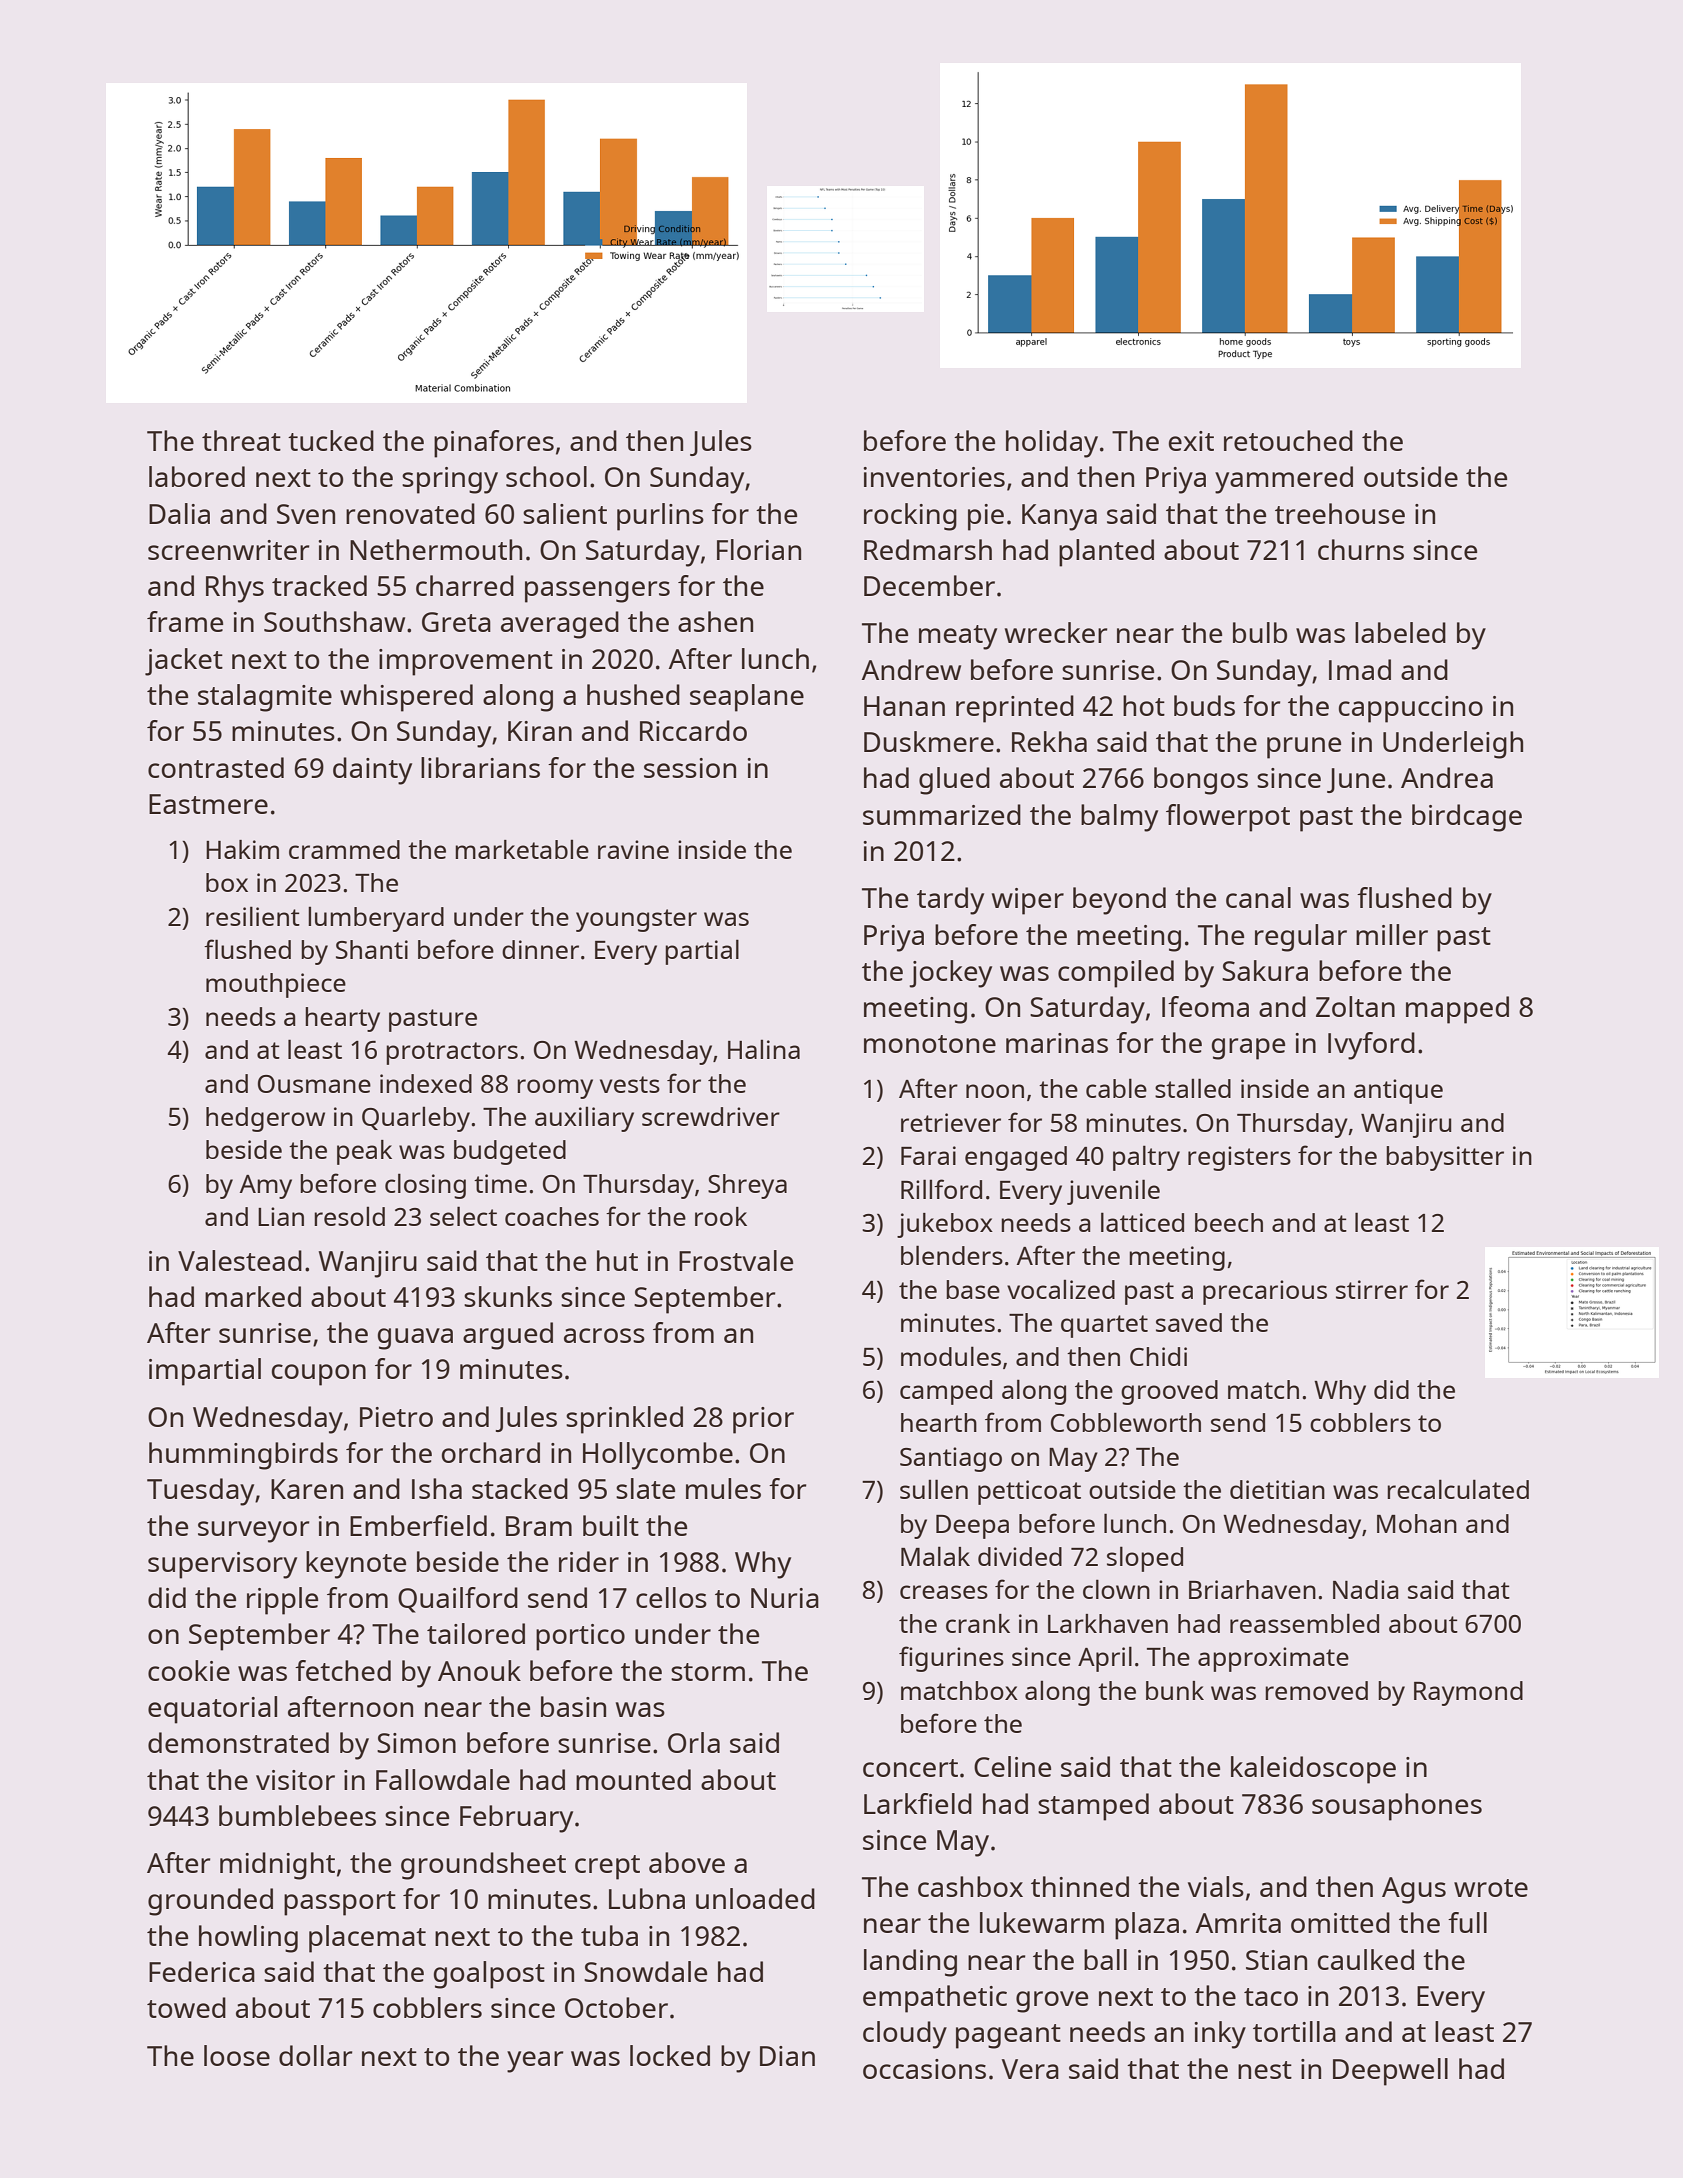  What do you see at coordinates (1467, 818) in the screenshot?
I see `birdcage` at bounding box center [1467, 818].
